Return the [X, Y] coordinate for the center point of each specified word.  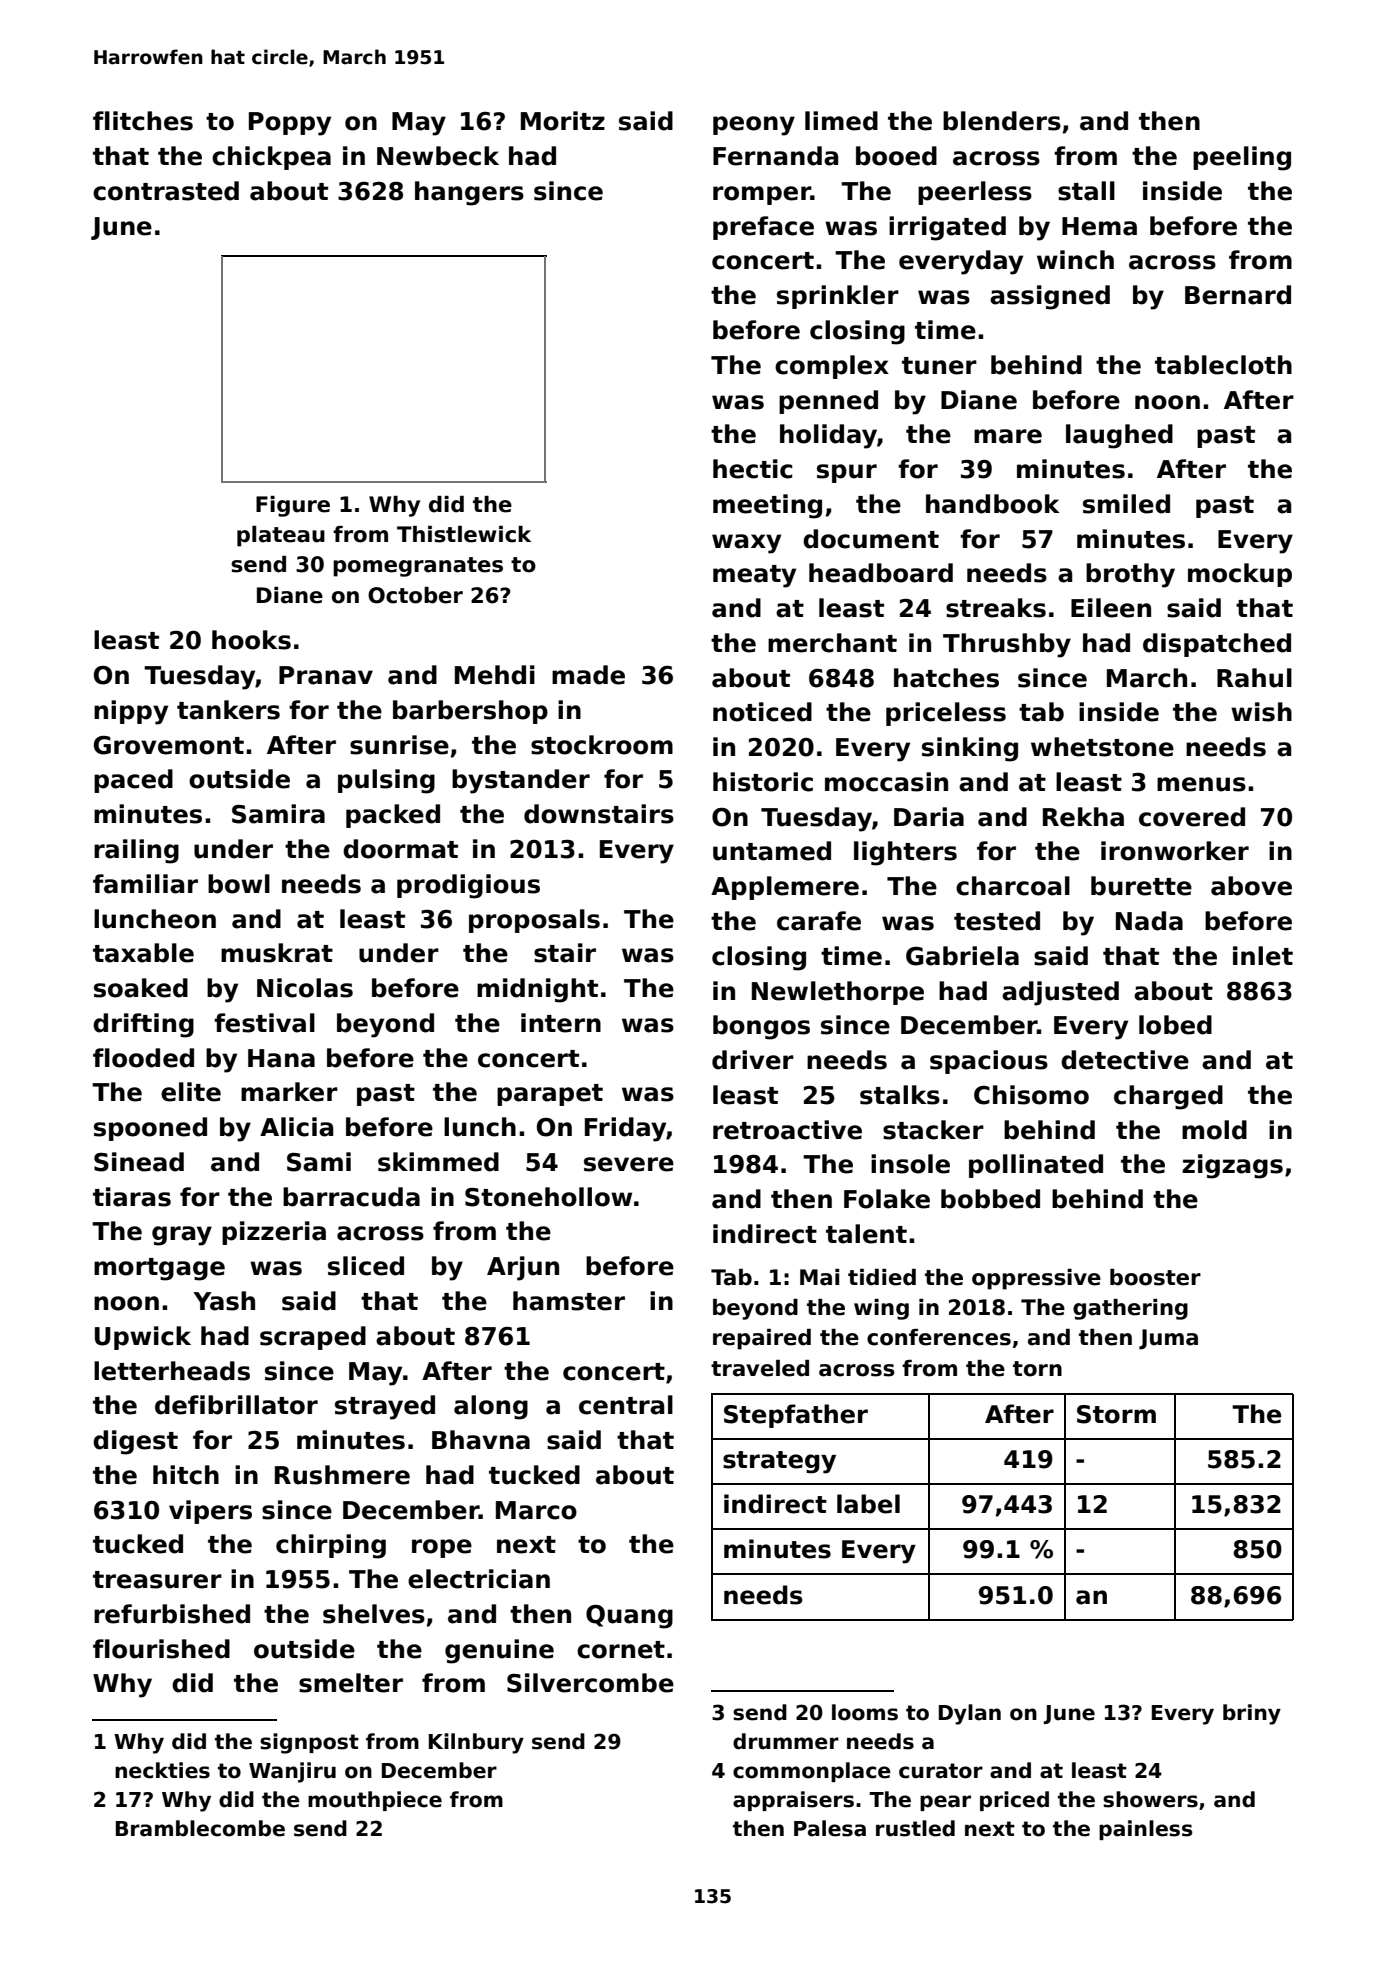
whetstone [1102, 747]
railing [136, 851]
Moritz [563, 121]
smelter [351, 1683]
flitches [143, 121]
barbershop [470, 712]
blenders [1002, 121]
